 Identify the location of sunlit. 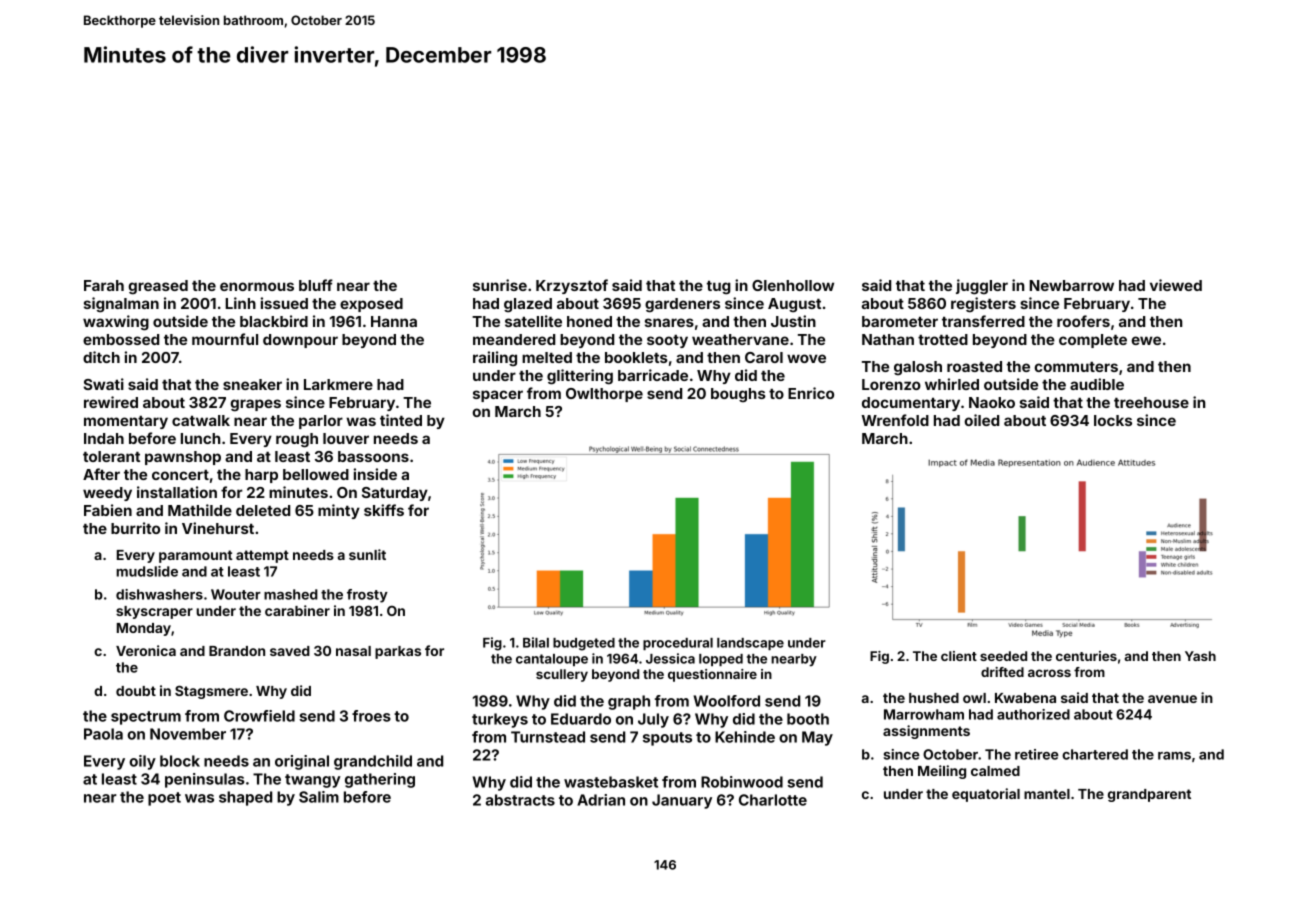
(367, 554).
